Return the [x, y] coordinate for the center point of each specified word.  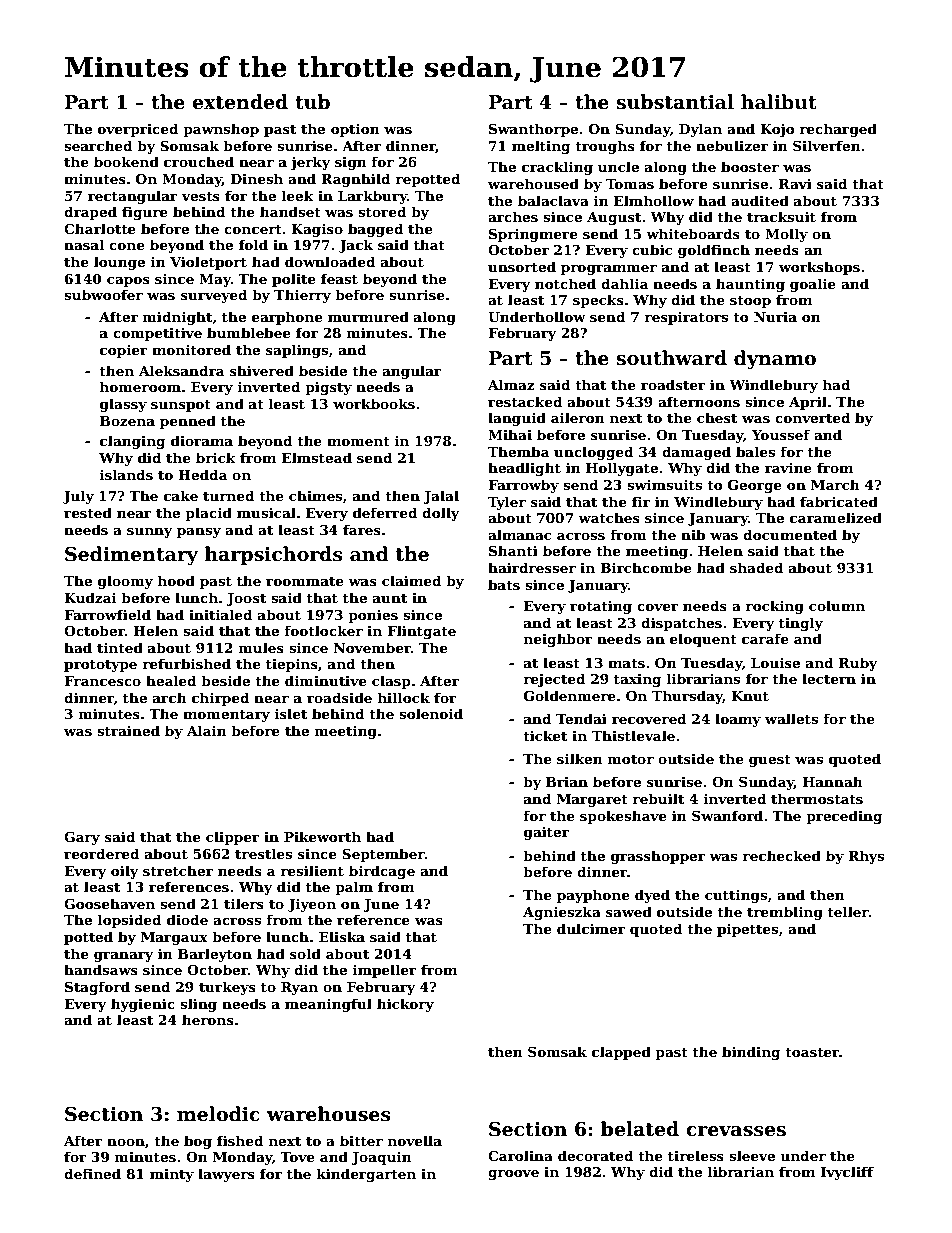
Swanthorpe [533, 130]
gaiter [546, 833]
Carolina [520, 1155]
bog [198, 1142]
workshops [819, 268]
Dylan [700, 130]
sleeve [752, 1155]
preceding [844, 817]
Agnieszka [562, 913]
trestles [263, 853]
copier [124, 351]
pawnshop [221, 130]
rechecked [781, 855]
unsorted [522, 266]
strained [128, 730]
